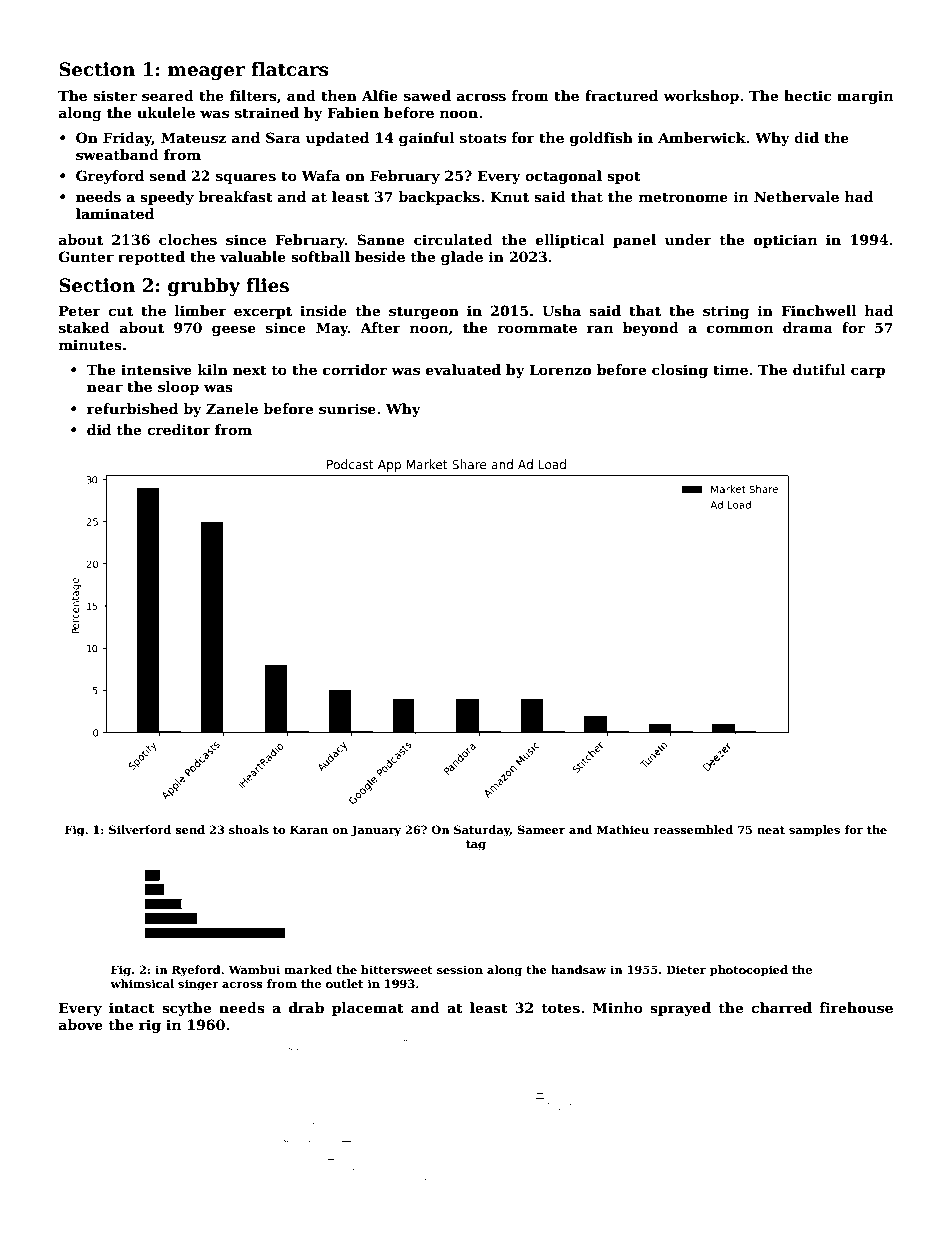 The height and width of the page is (1233, 952). I want to click on creditor, so click(179, 429).
